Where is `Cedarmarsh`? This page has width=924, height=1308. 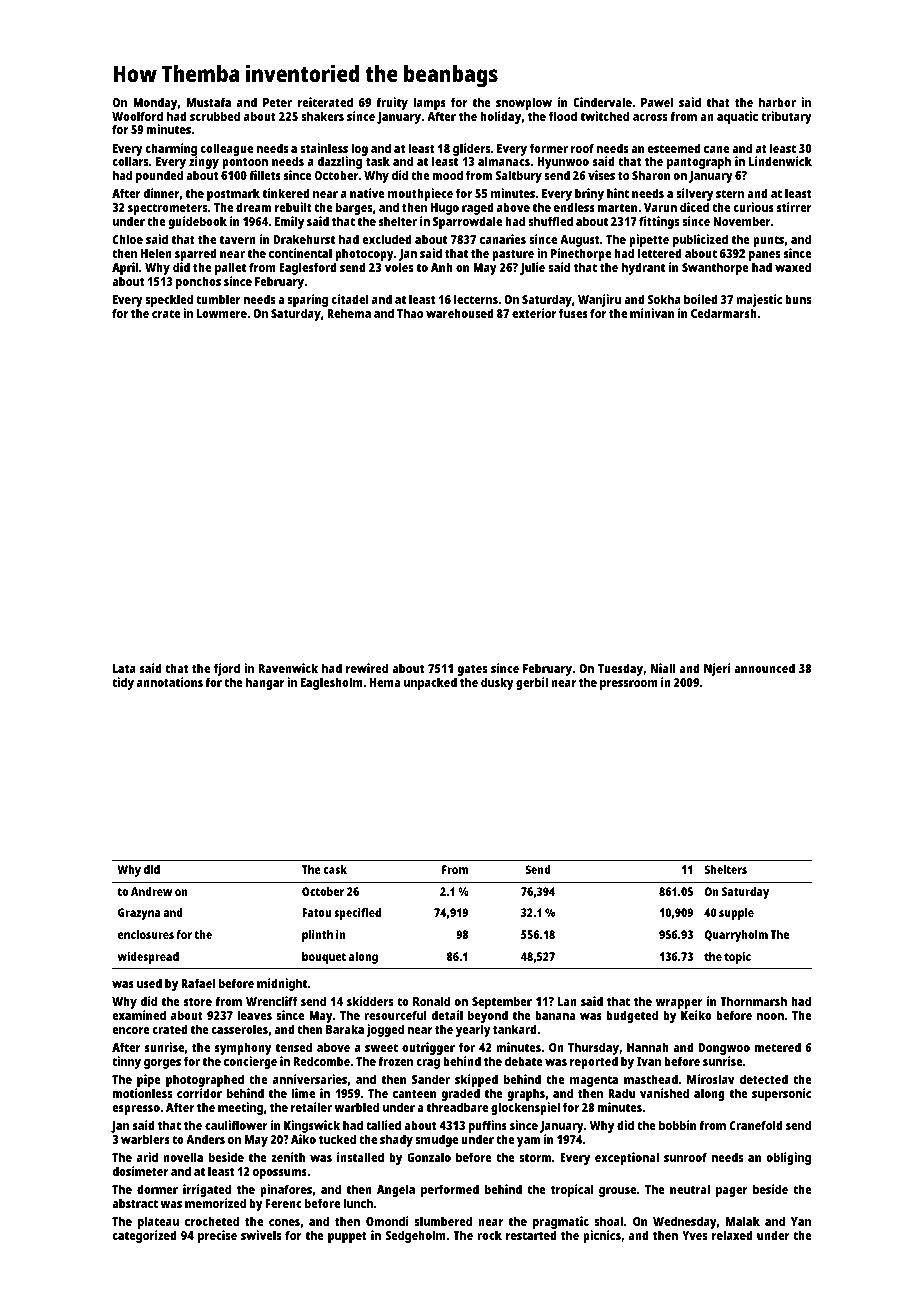
Cedarmarsh is located at coordinates (724, 313).
